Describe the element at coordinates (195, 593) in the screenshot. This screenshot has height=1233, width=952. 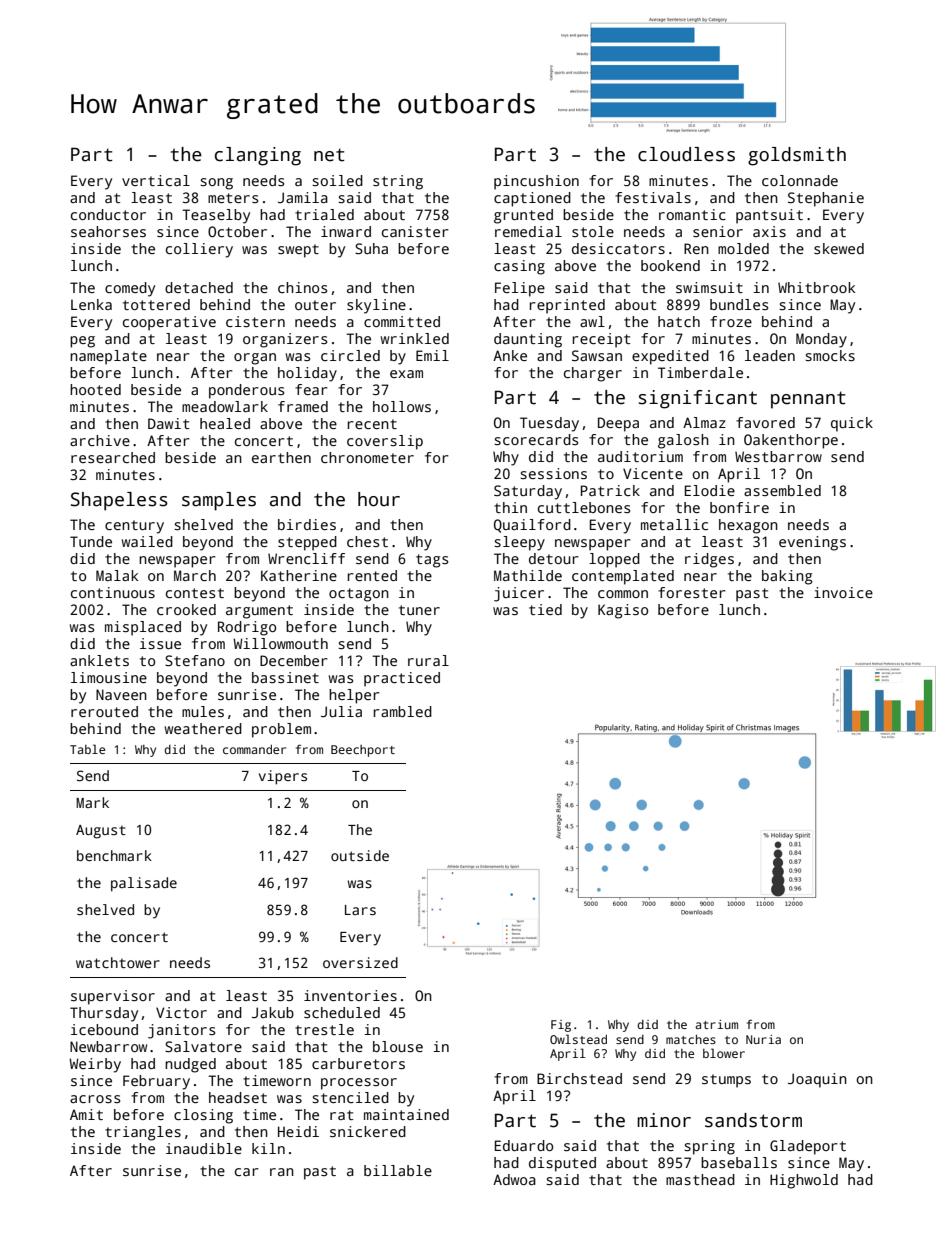
I see `contest` at that location.
